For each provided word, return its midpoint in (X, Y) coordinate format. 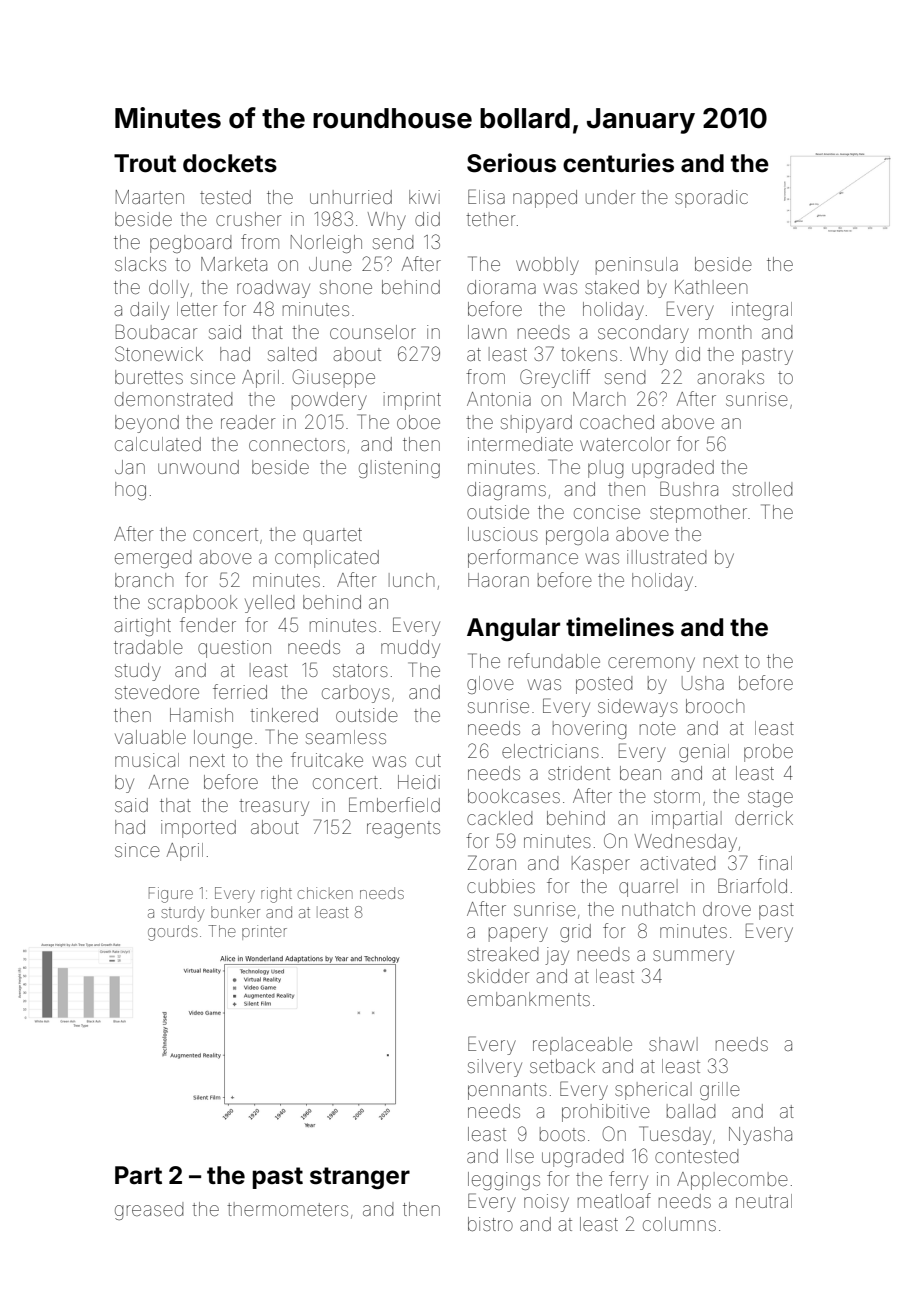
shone (346, 287)
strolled (762, 489)
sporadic (711, 199)
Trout (145, 163)
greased (149, 1211)
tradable (148, 647)
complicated (327, 559)
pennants (507, 1091)
